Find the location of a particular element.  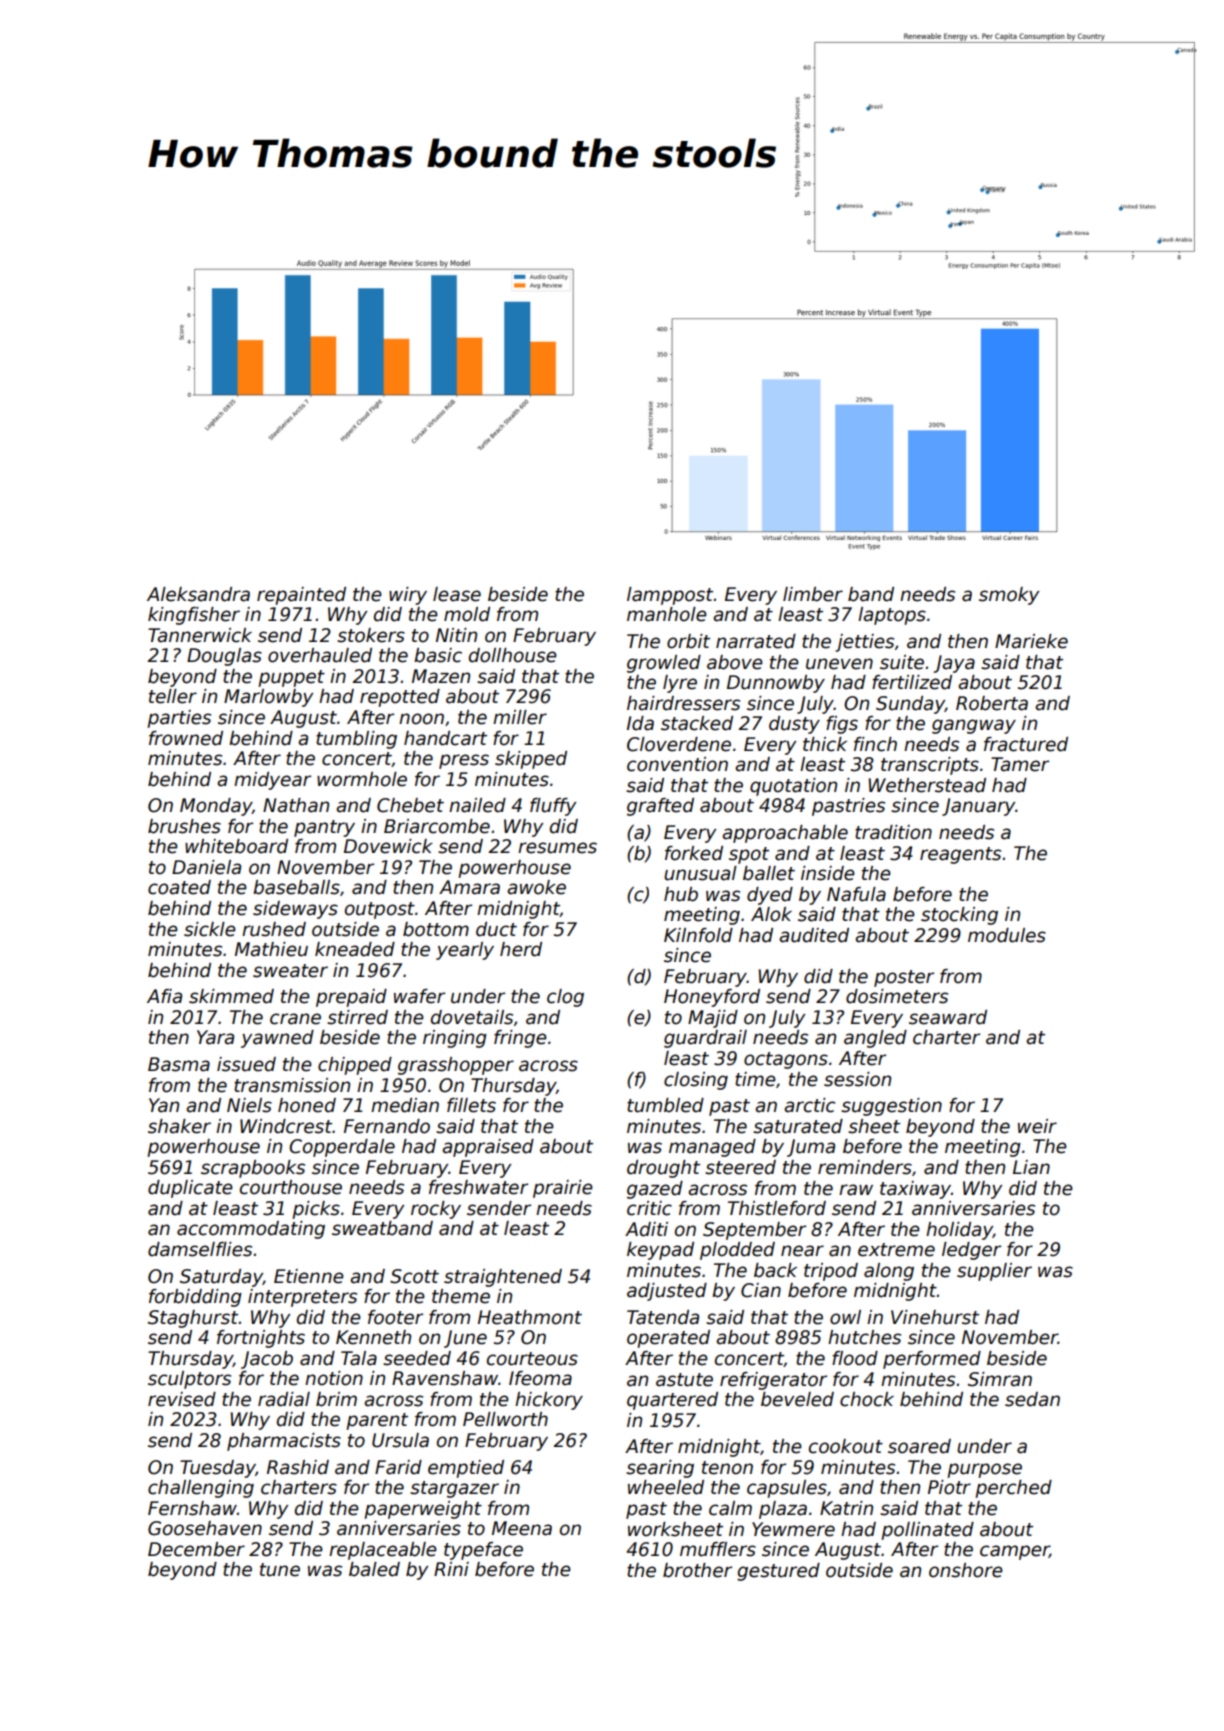

Kilnfold is located at coordinates (698, 935).
